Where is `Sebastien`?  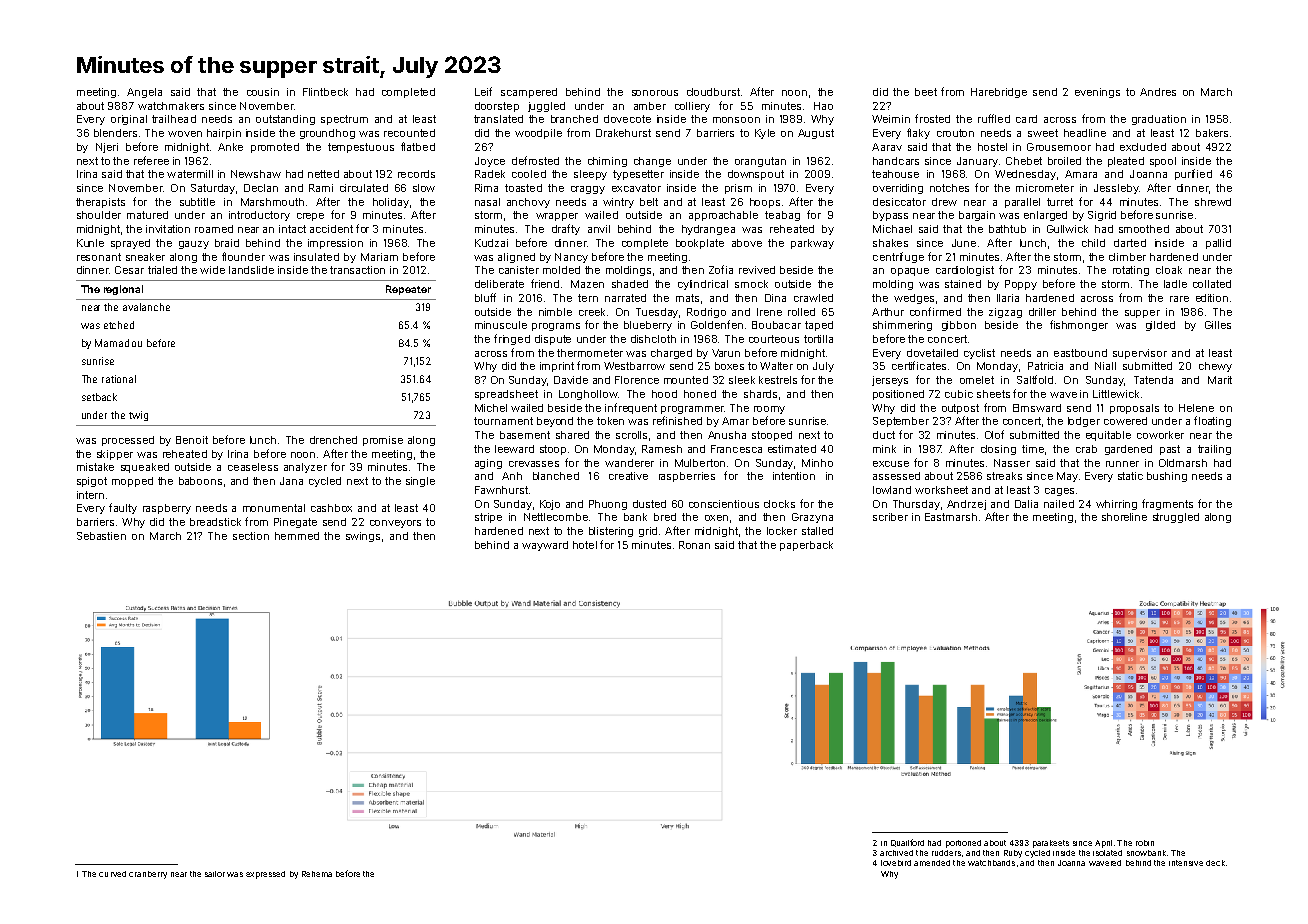
Sebastien is located at coordinates (101, 536).
